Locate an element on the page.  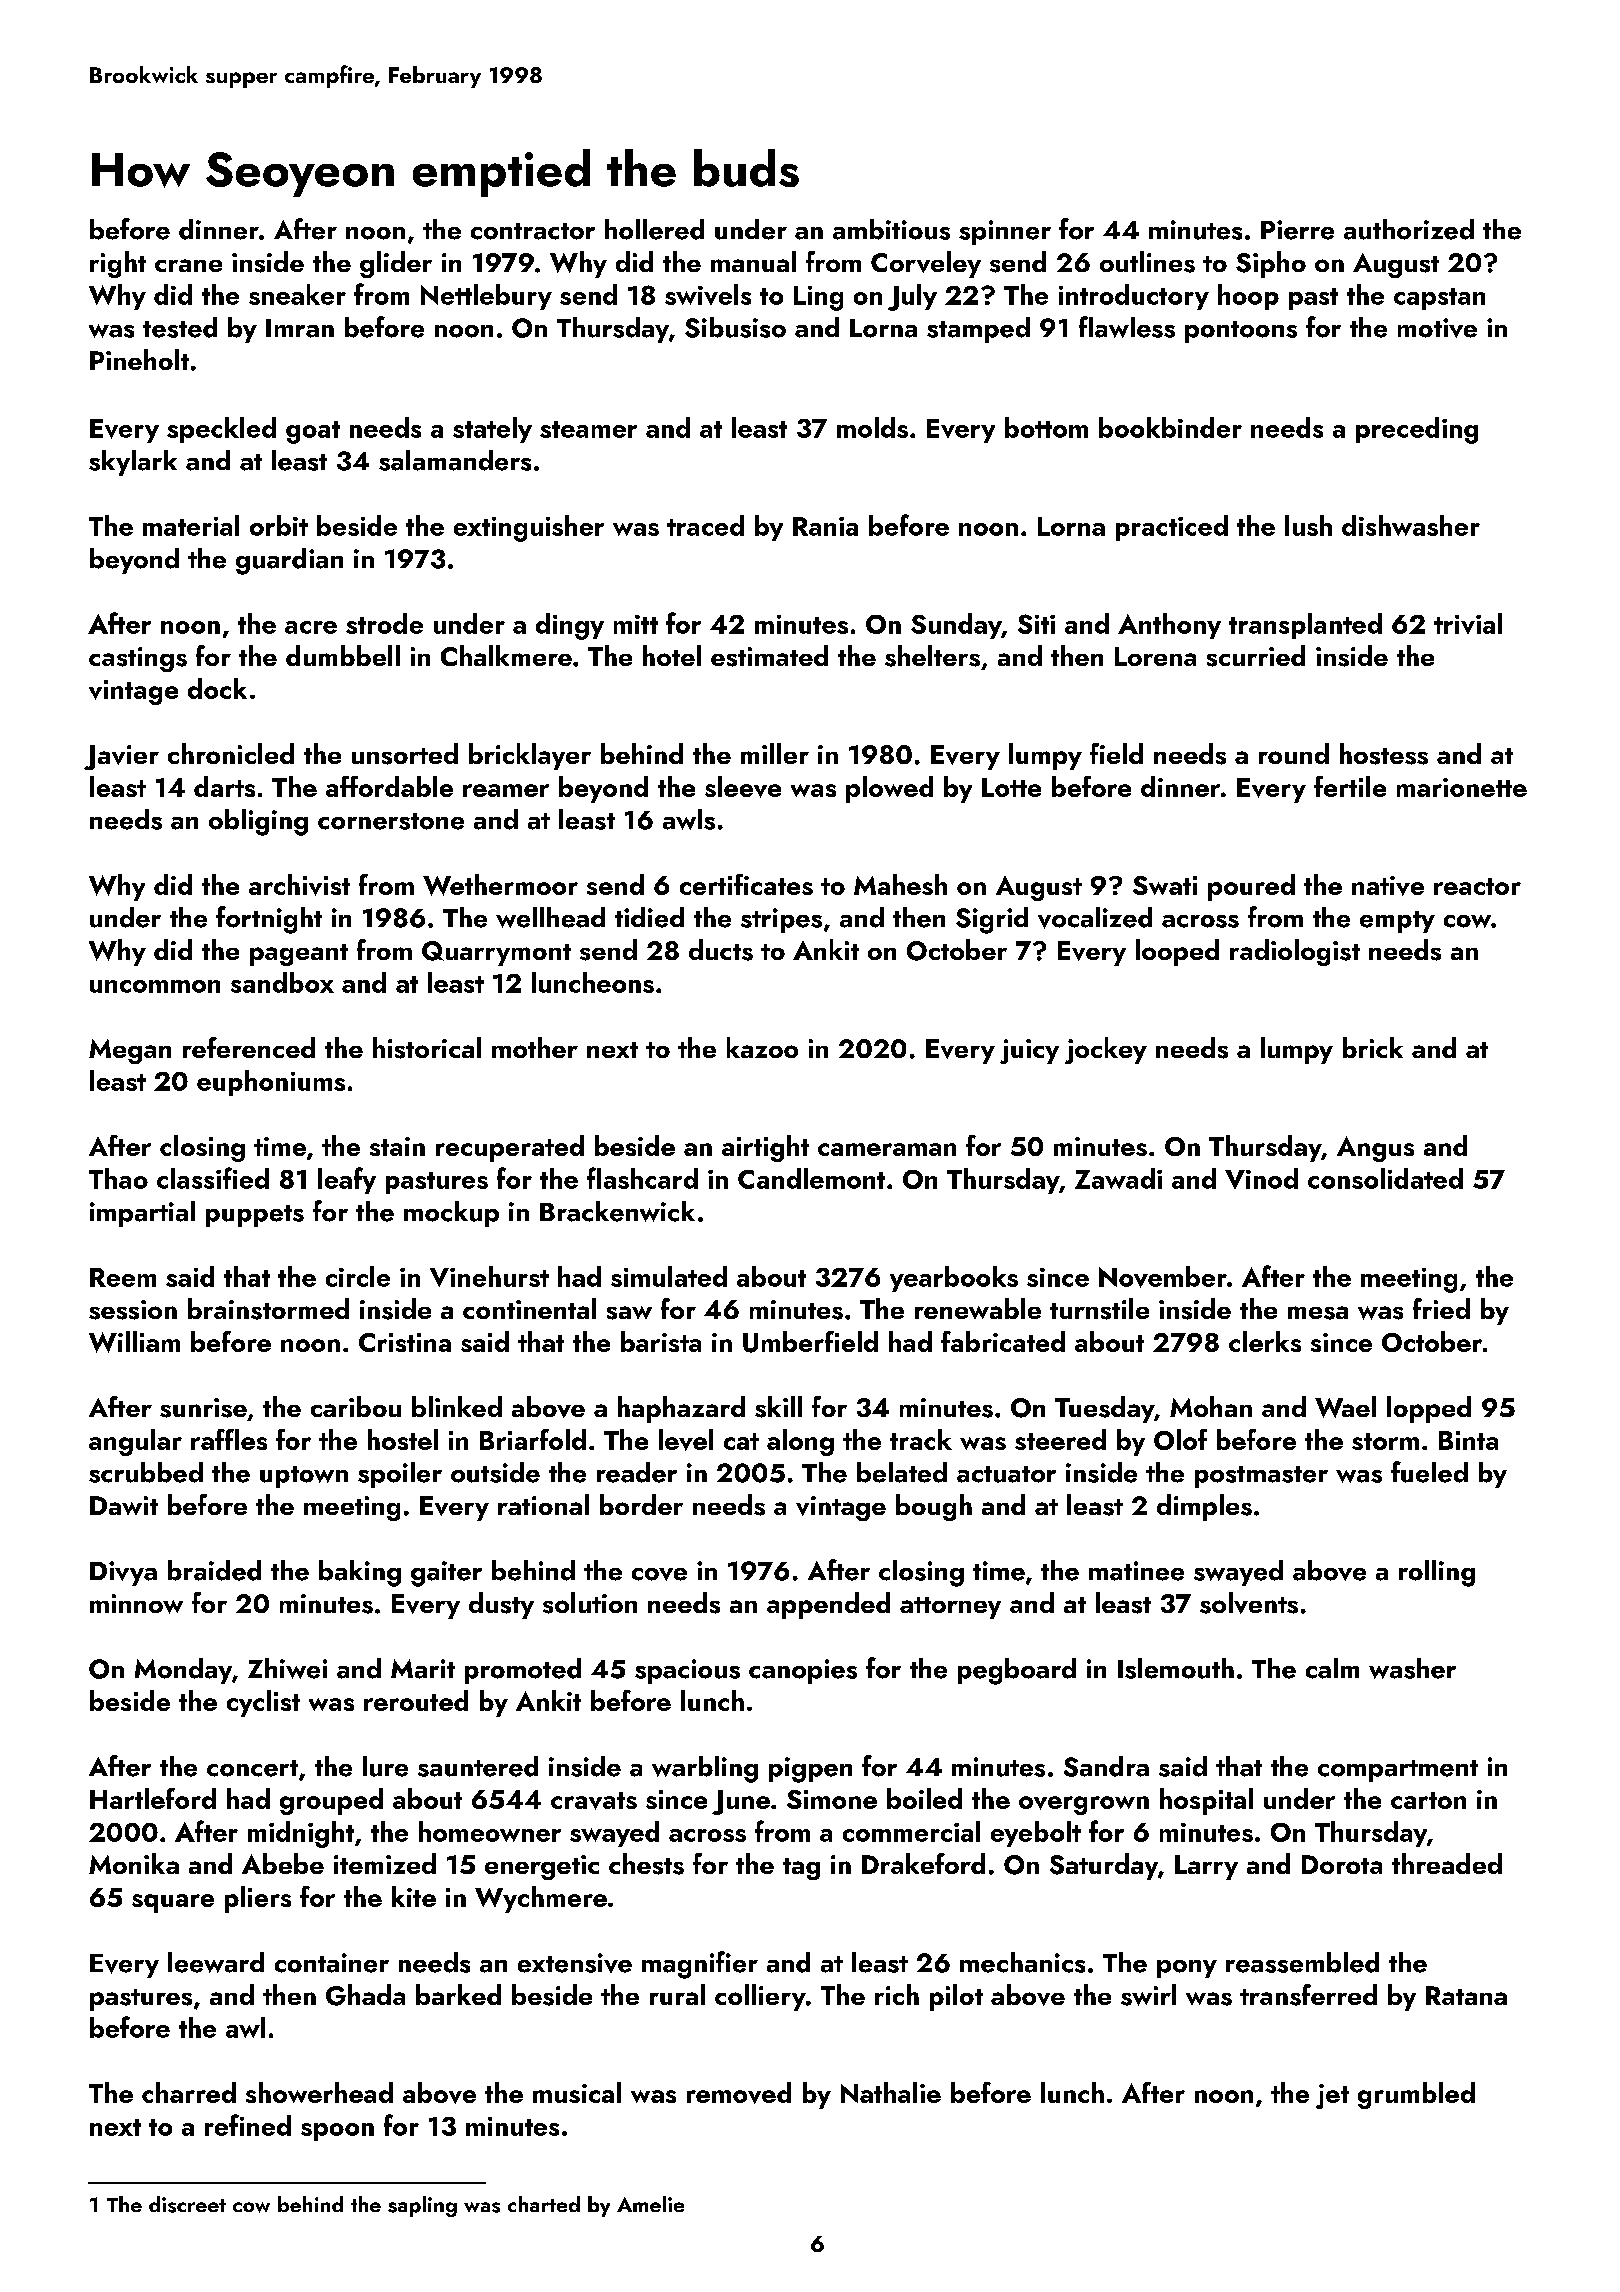
matinee is located at coordinates (1136, 1571).
